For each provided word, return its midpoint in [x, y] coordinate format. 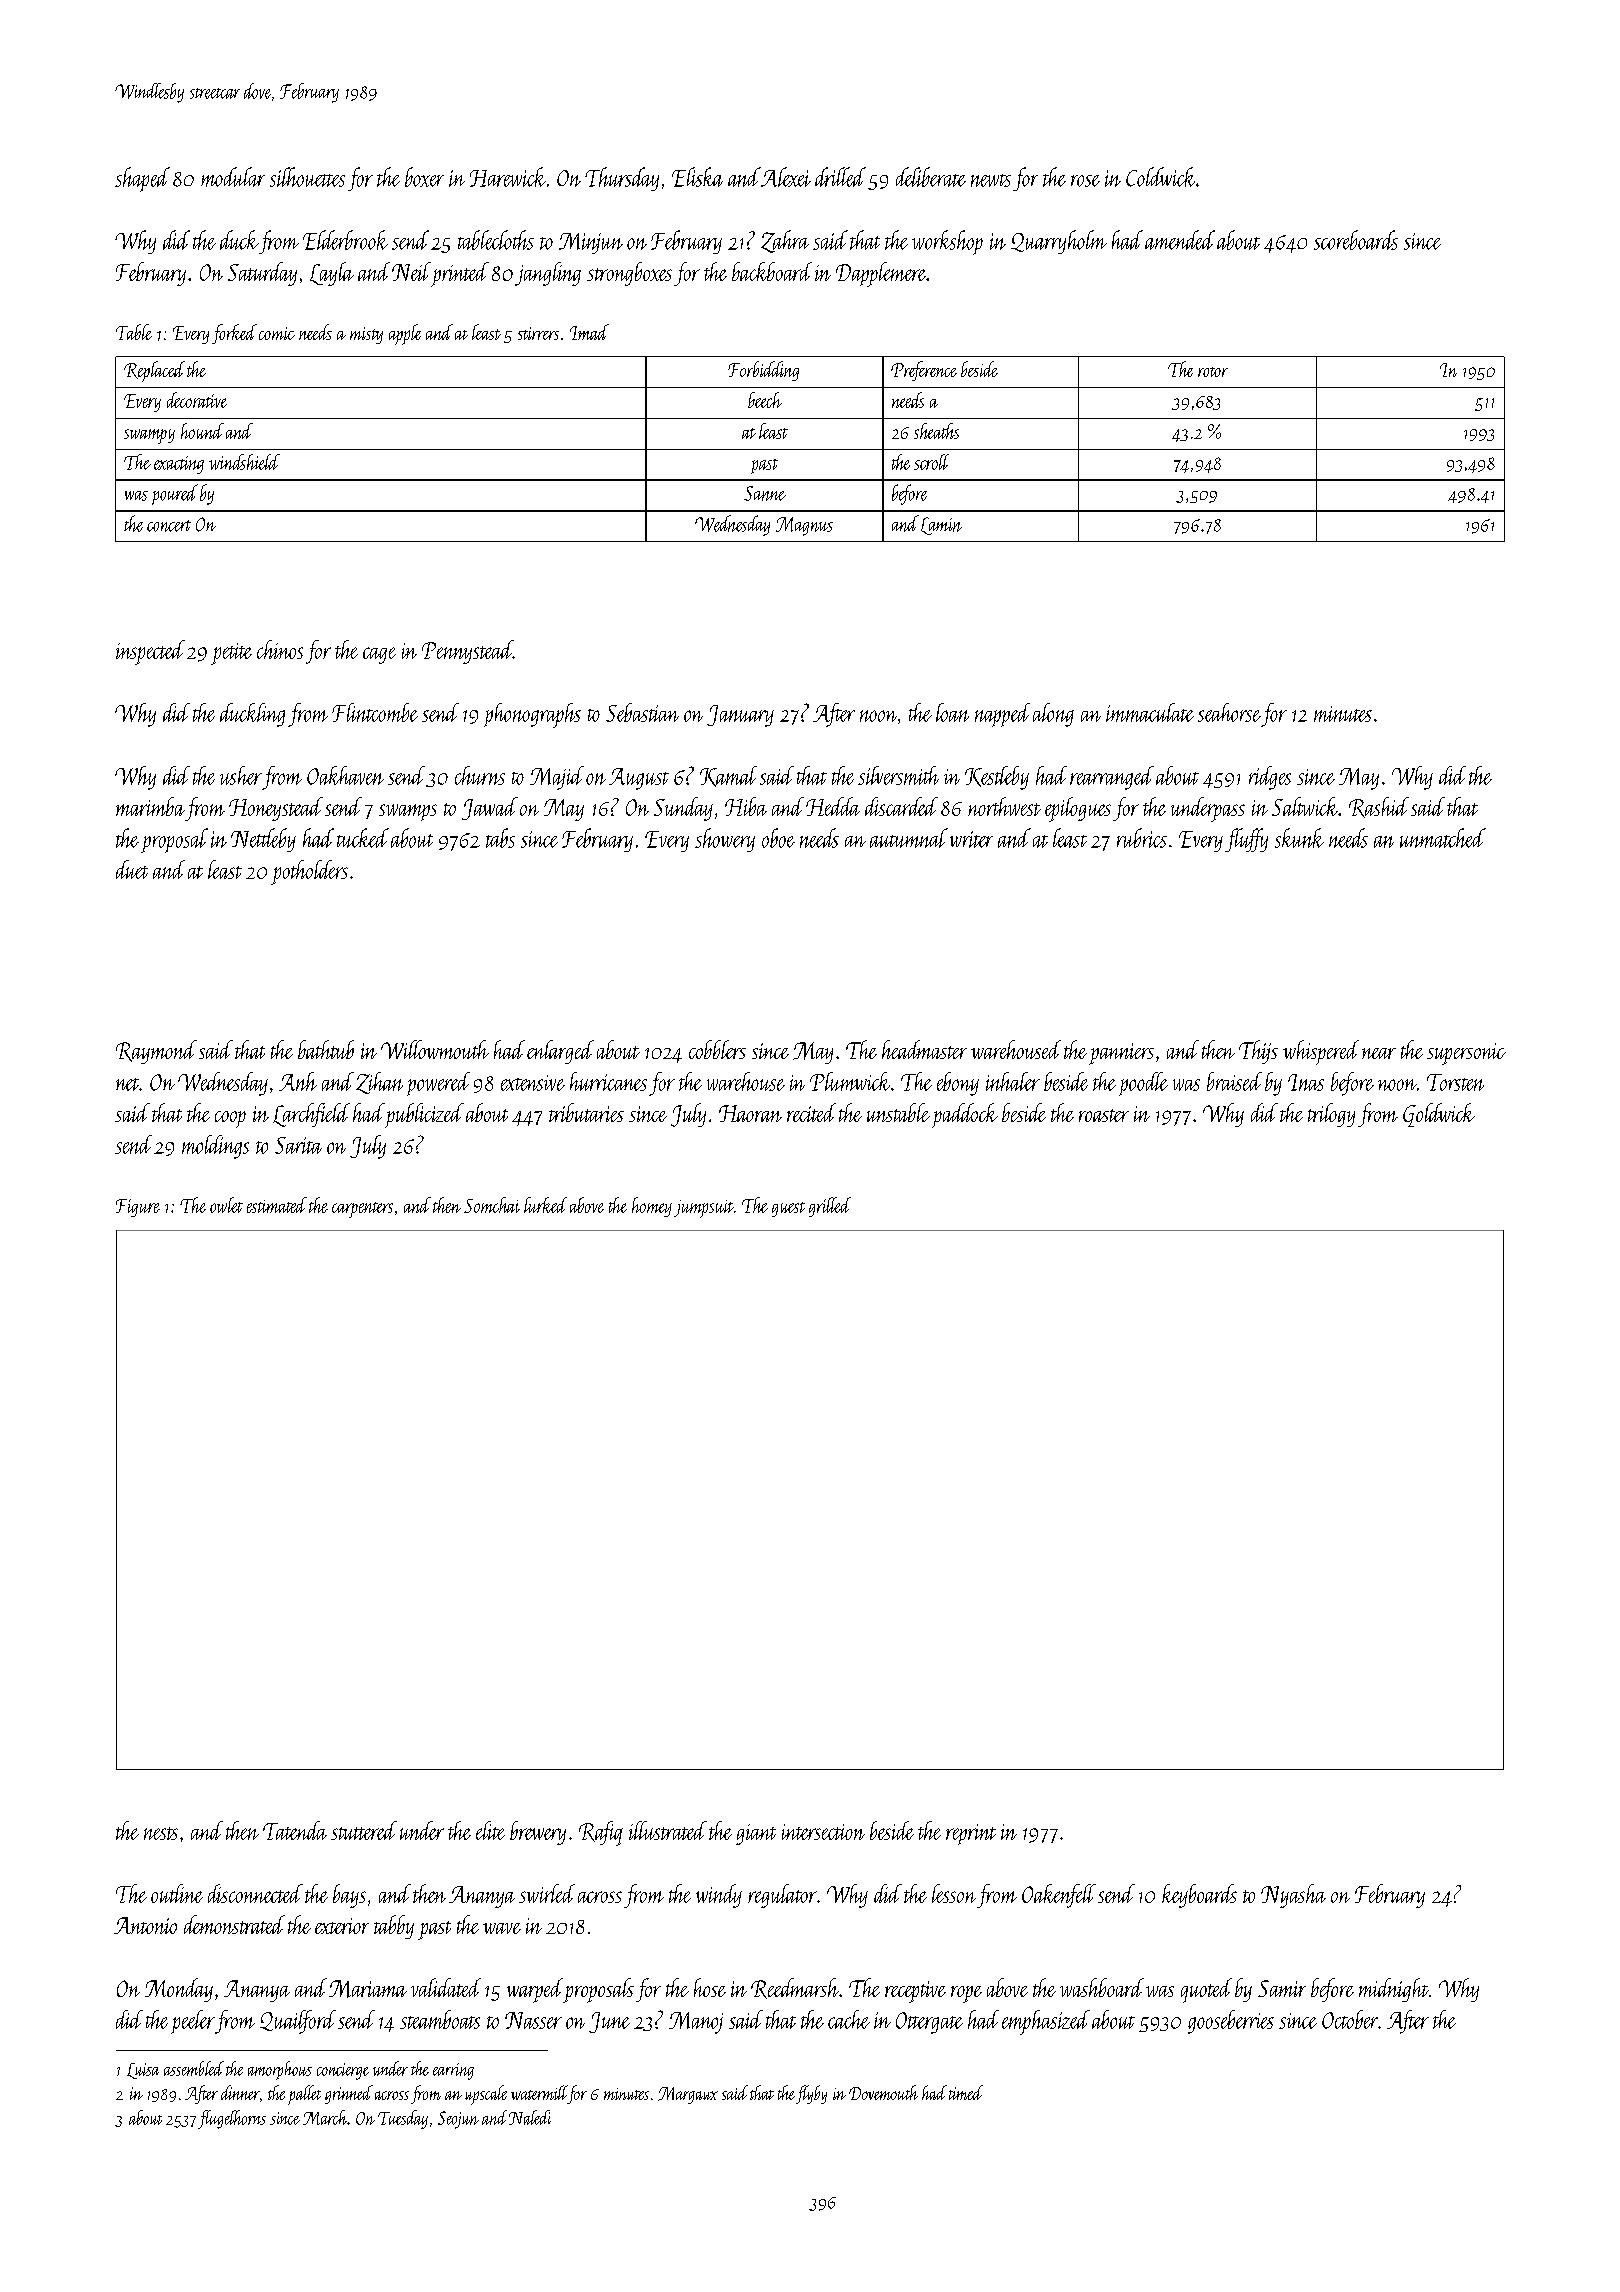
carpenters [362, 1210]
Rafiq [601, 1833]
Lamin [941, 526]
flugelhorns [232, 2119]
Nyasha [1293, 1896]
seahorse [1229, 712]
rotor [1213, 372]
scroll [931, 462]
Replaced [154, 371]
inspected [150, 652]
